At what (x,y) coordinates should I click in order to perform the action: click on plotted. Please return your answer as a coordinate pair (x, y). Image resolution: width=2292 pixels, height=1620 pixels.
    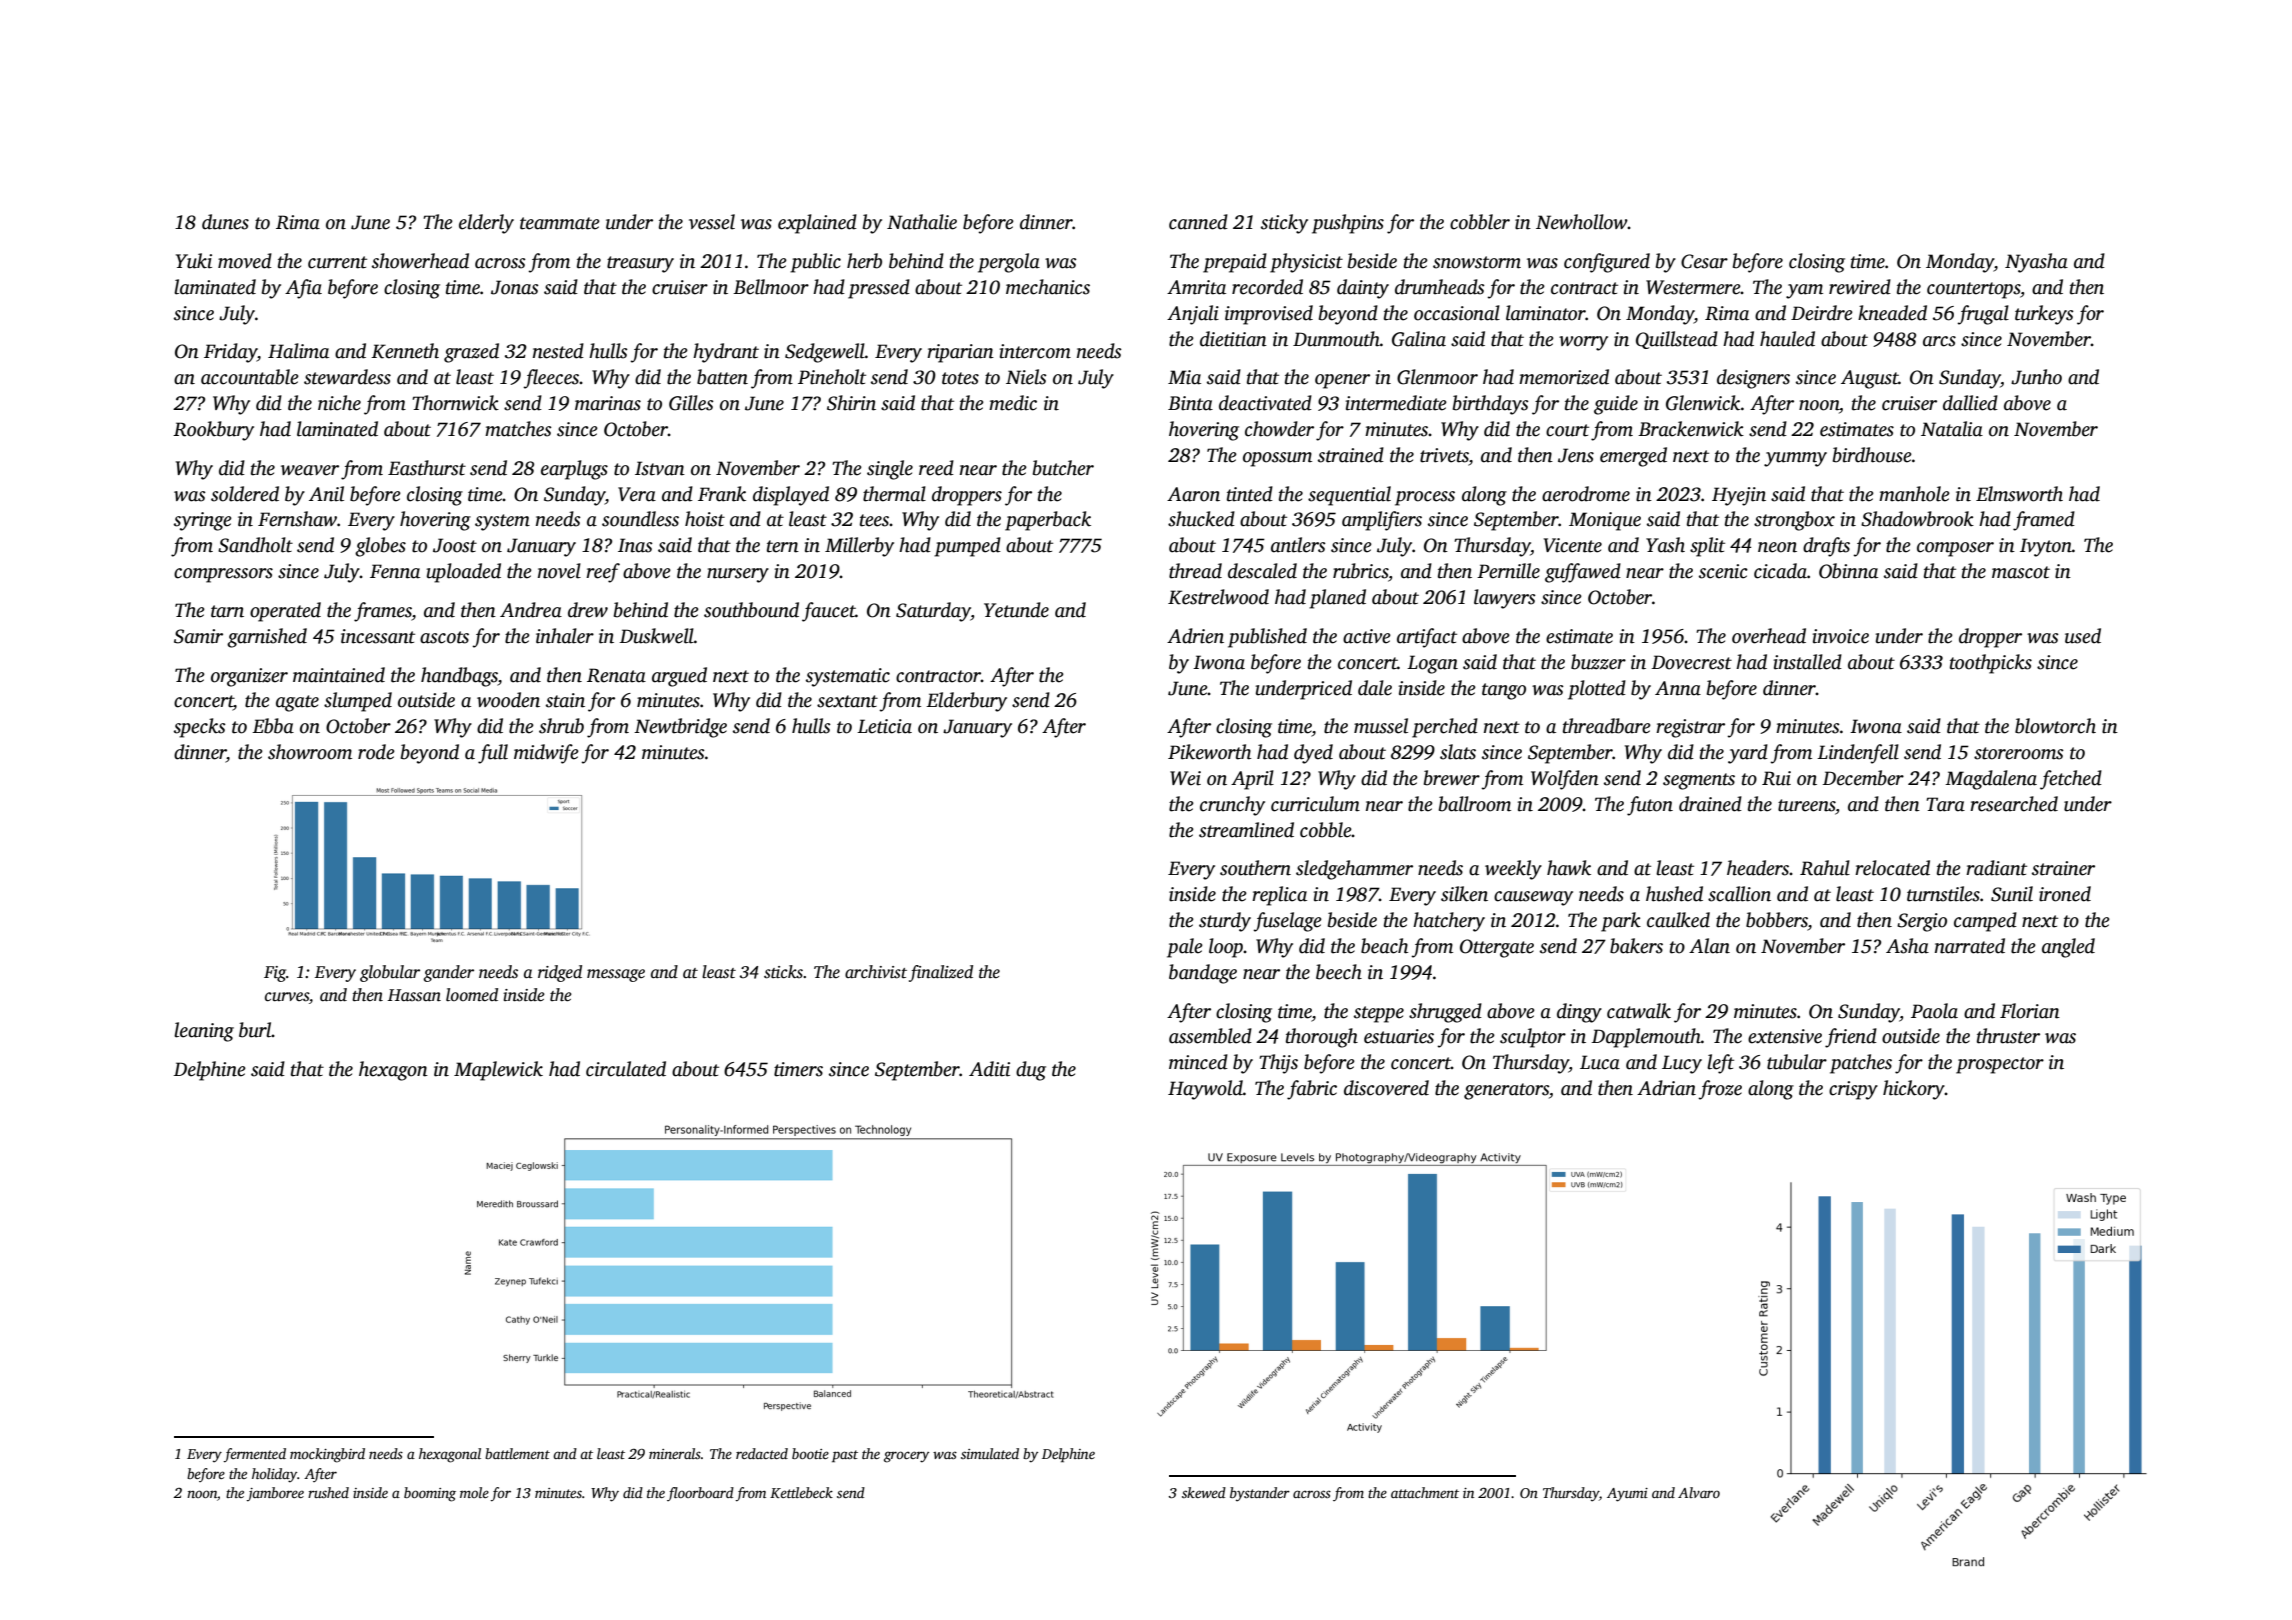
    Looking at the image, I should click on (1597, 690).
